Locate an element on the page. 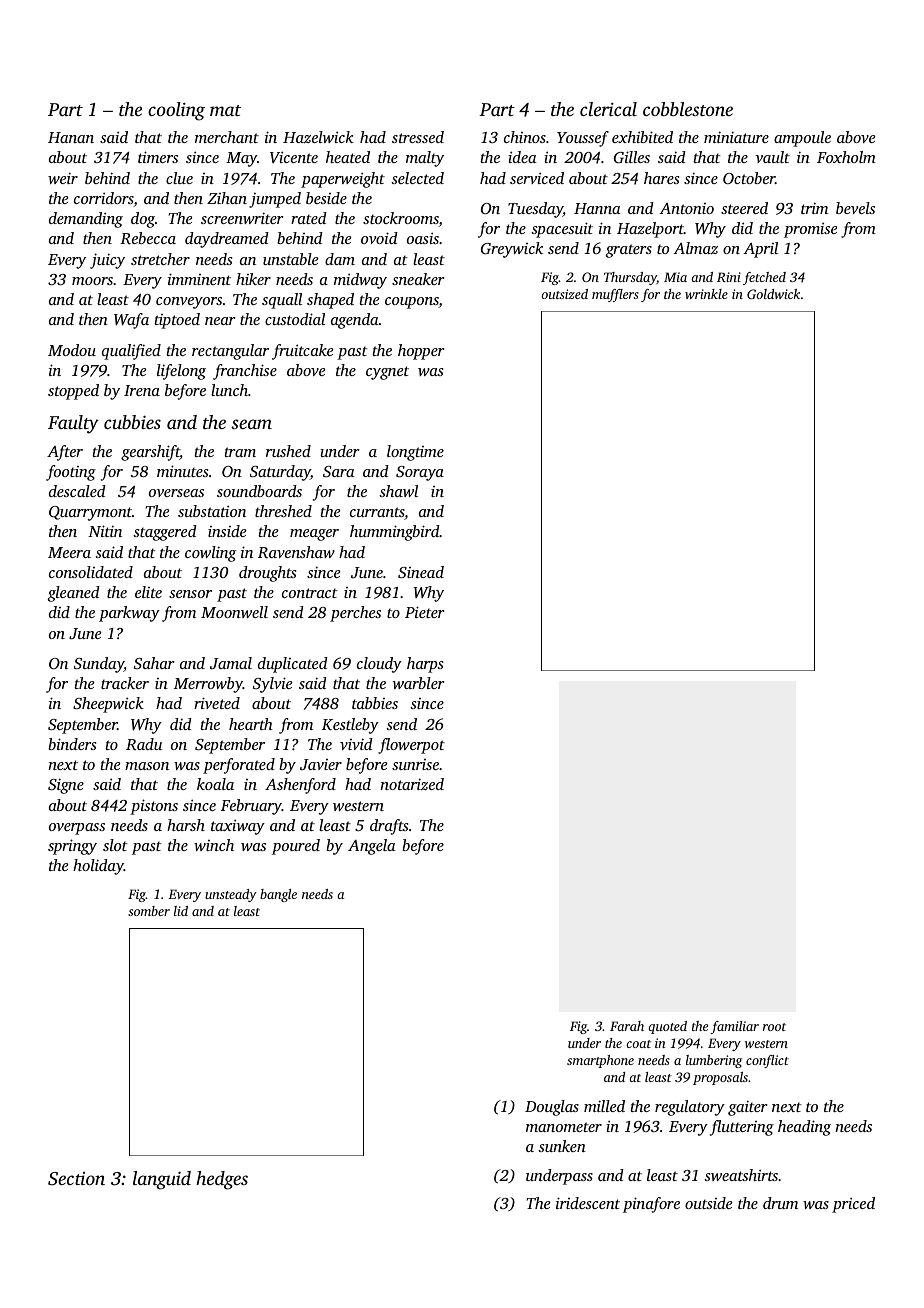 This page has height=1308, width=924. wrinkle is located at coordinates (706, 294).
